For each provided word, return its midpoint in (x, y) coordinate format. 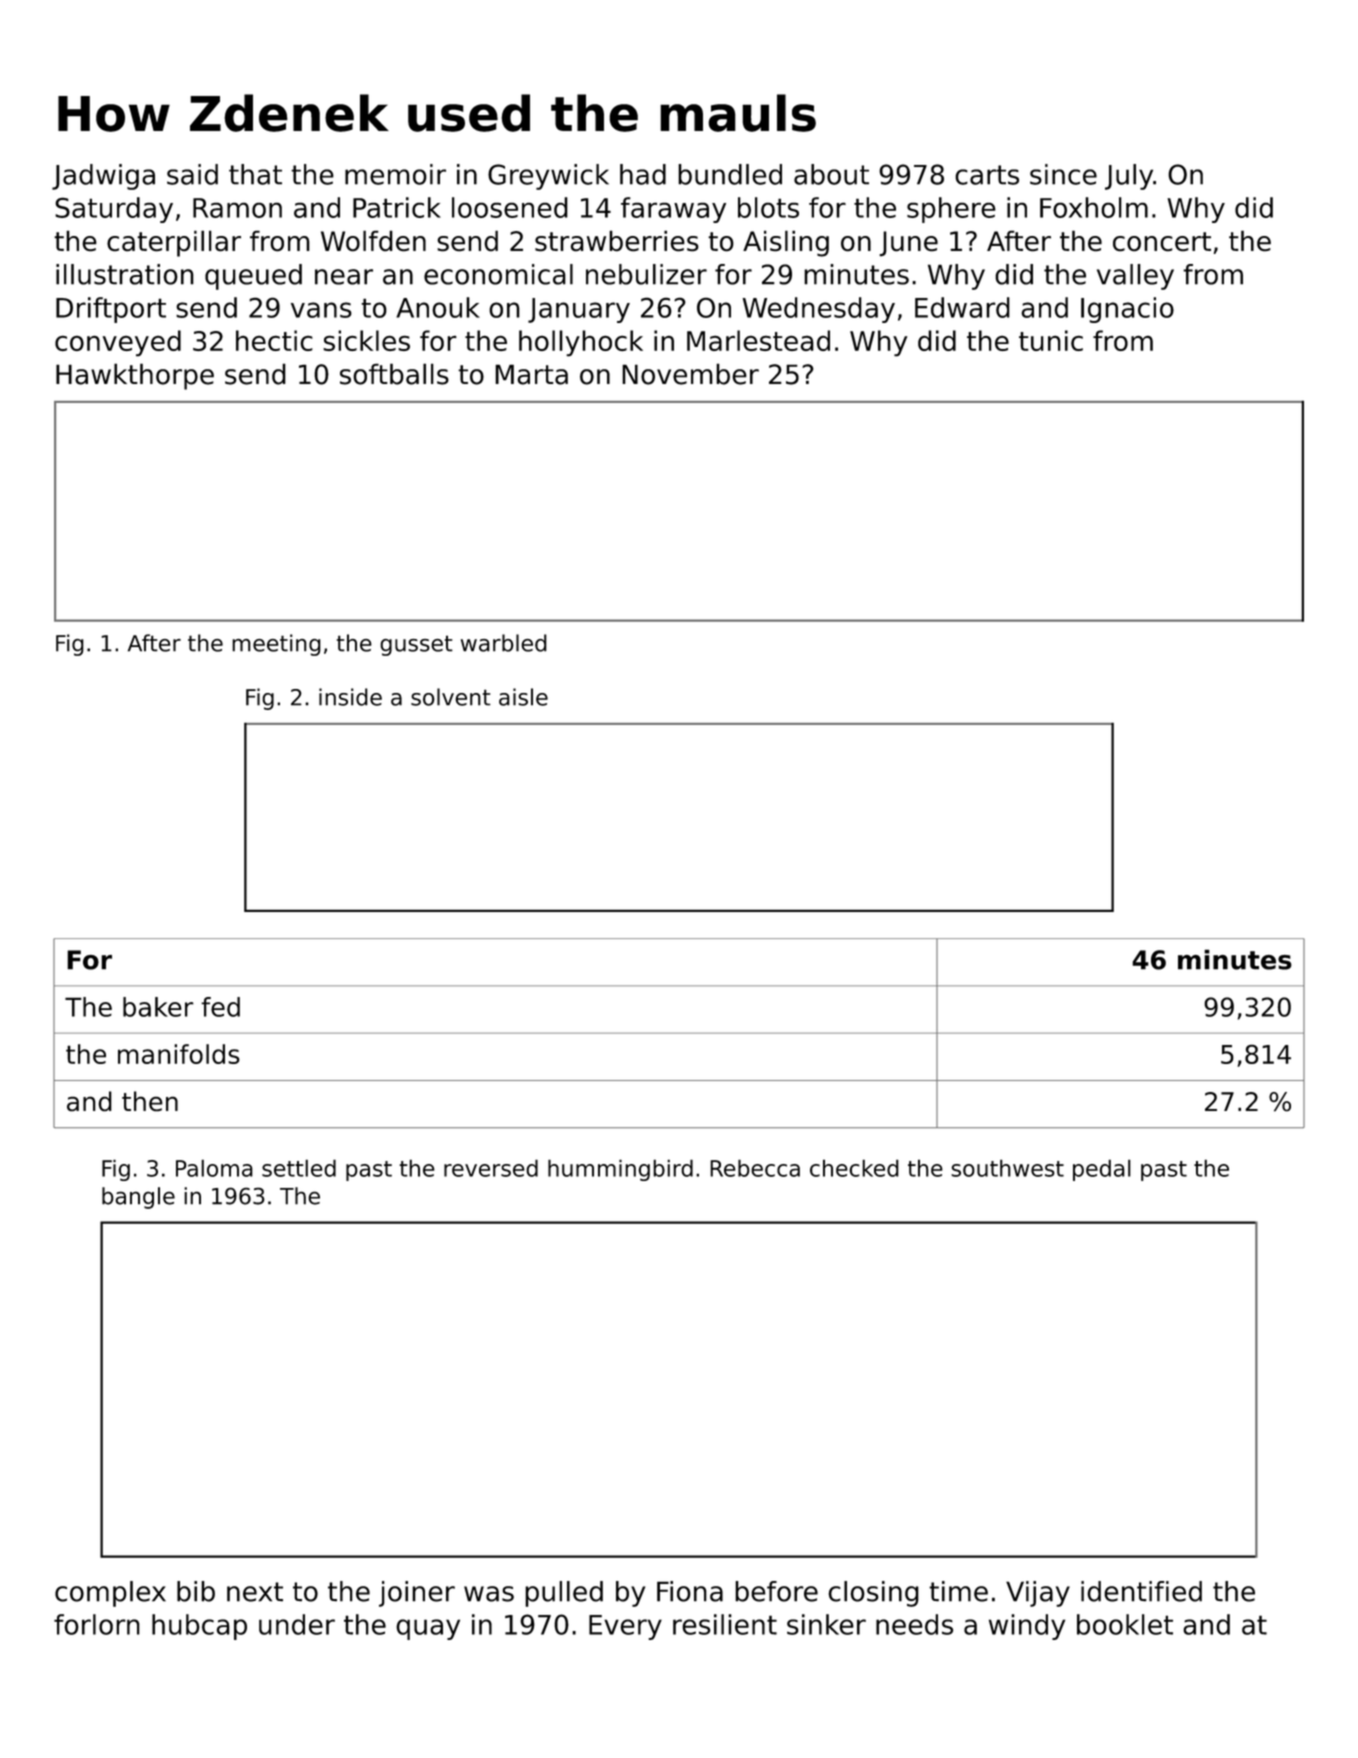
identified (1141, 1591)
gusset (416, 646)
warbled (504, 643)
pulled (564, 1594)
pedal (1102, 1170)
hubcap (199, 1627)
